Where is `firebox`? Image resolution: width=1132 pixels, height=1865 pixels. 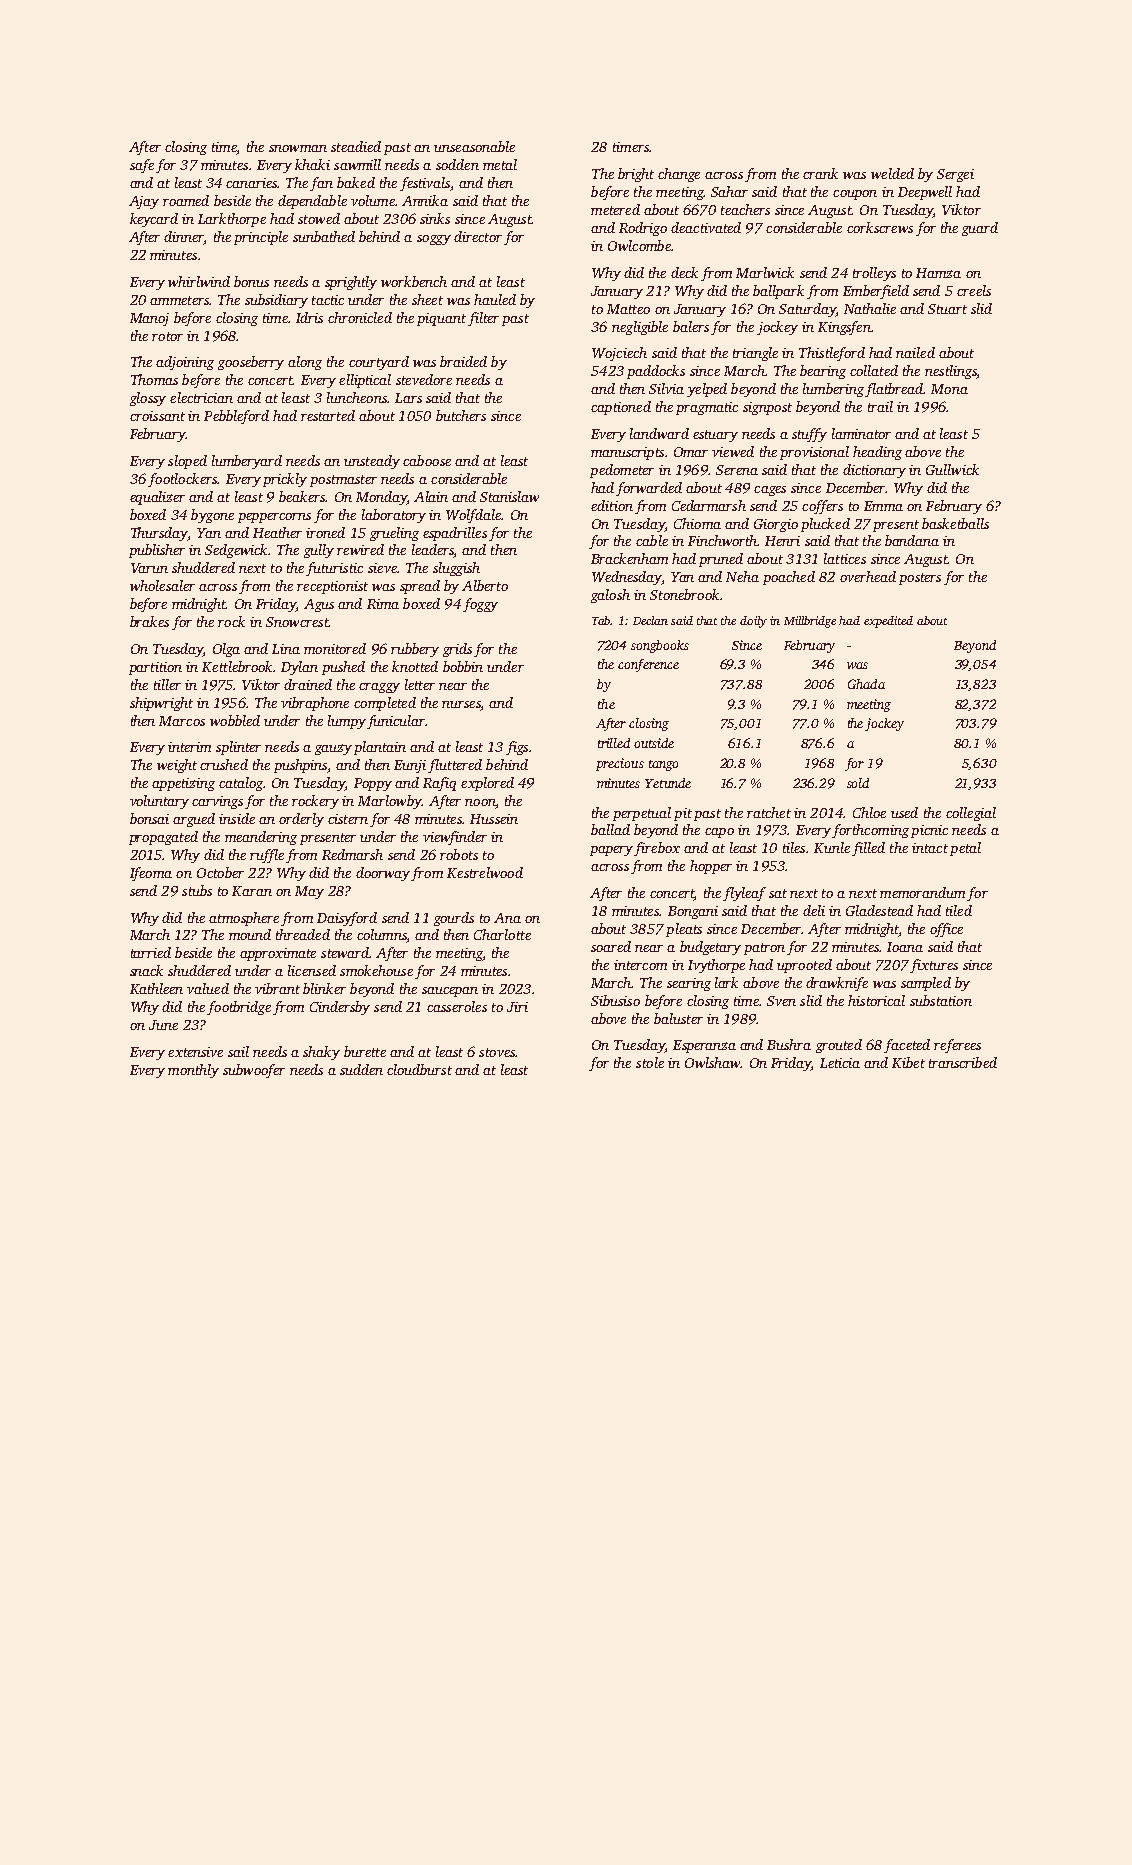
firebox is located at coordinates (657, 849).
